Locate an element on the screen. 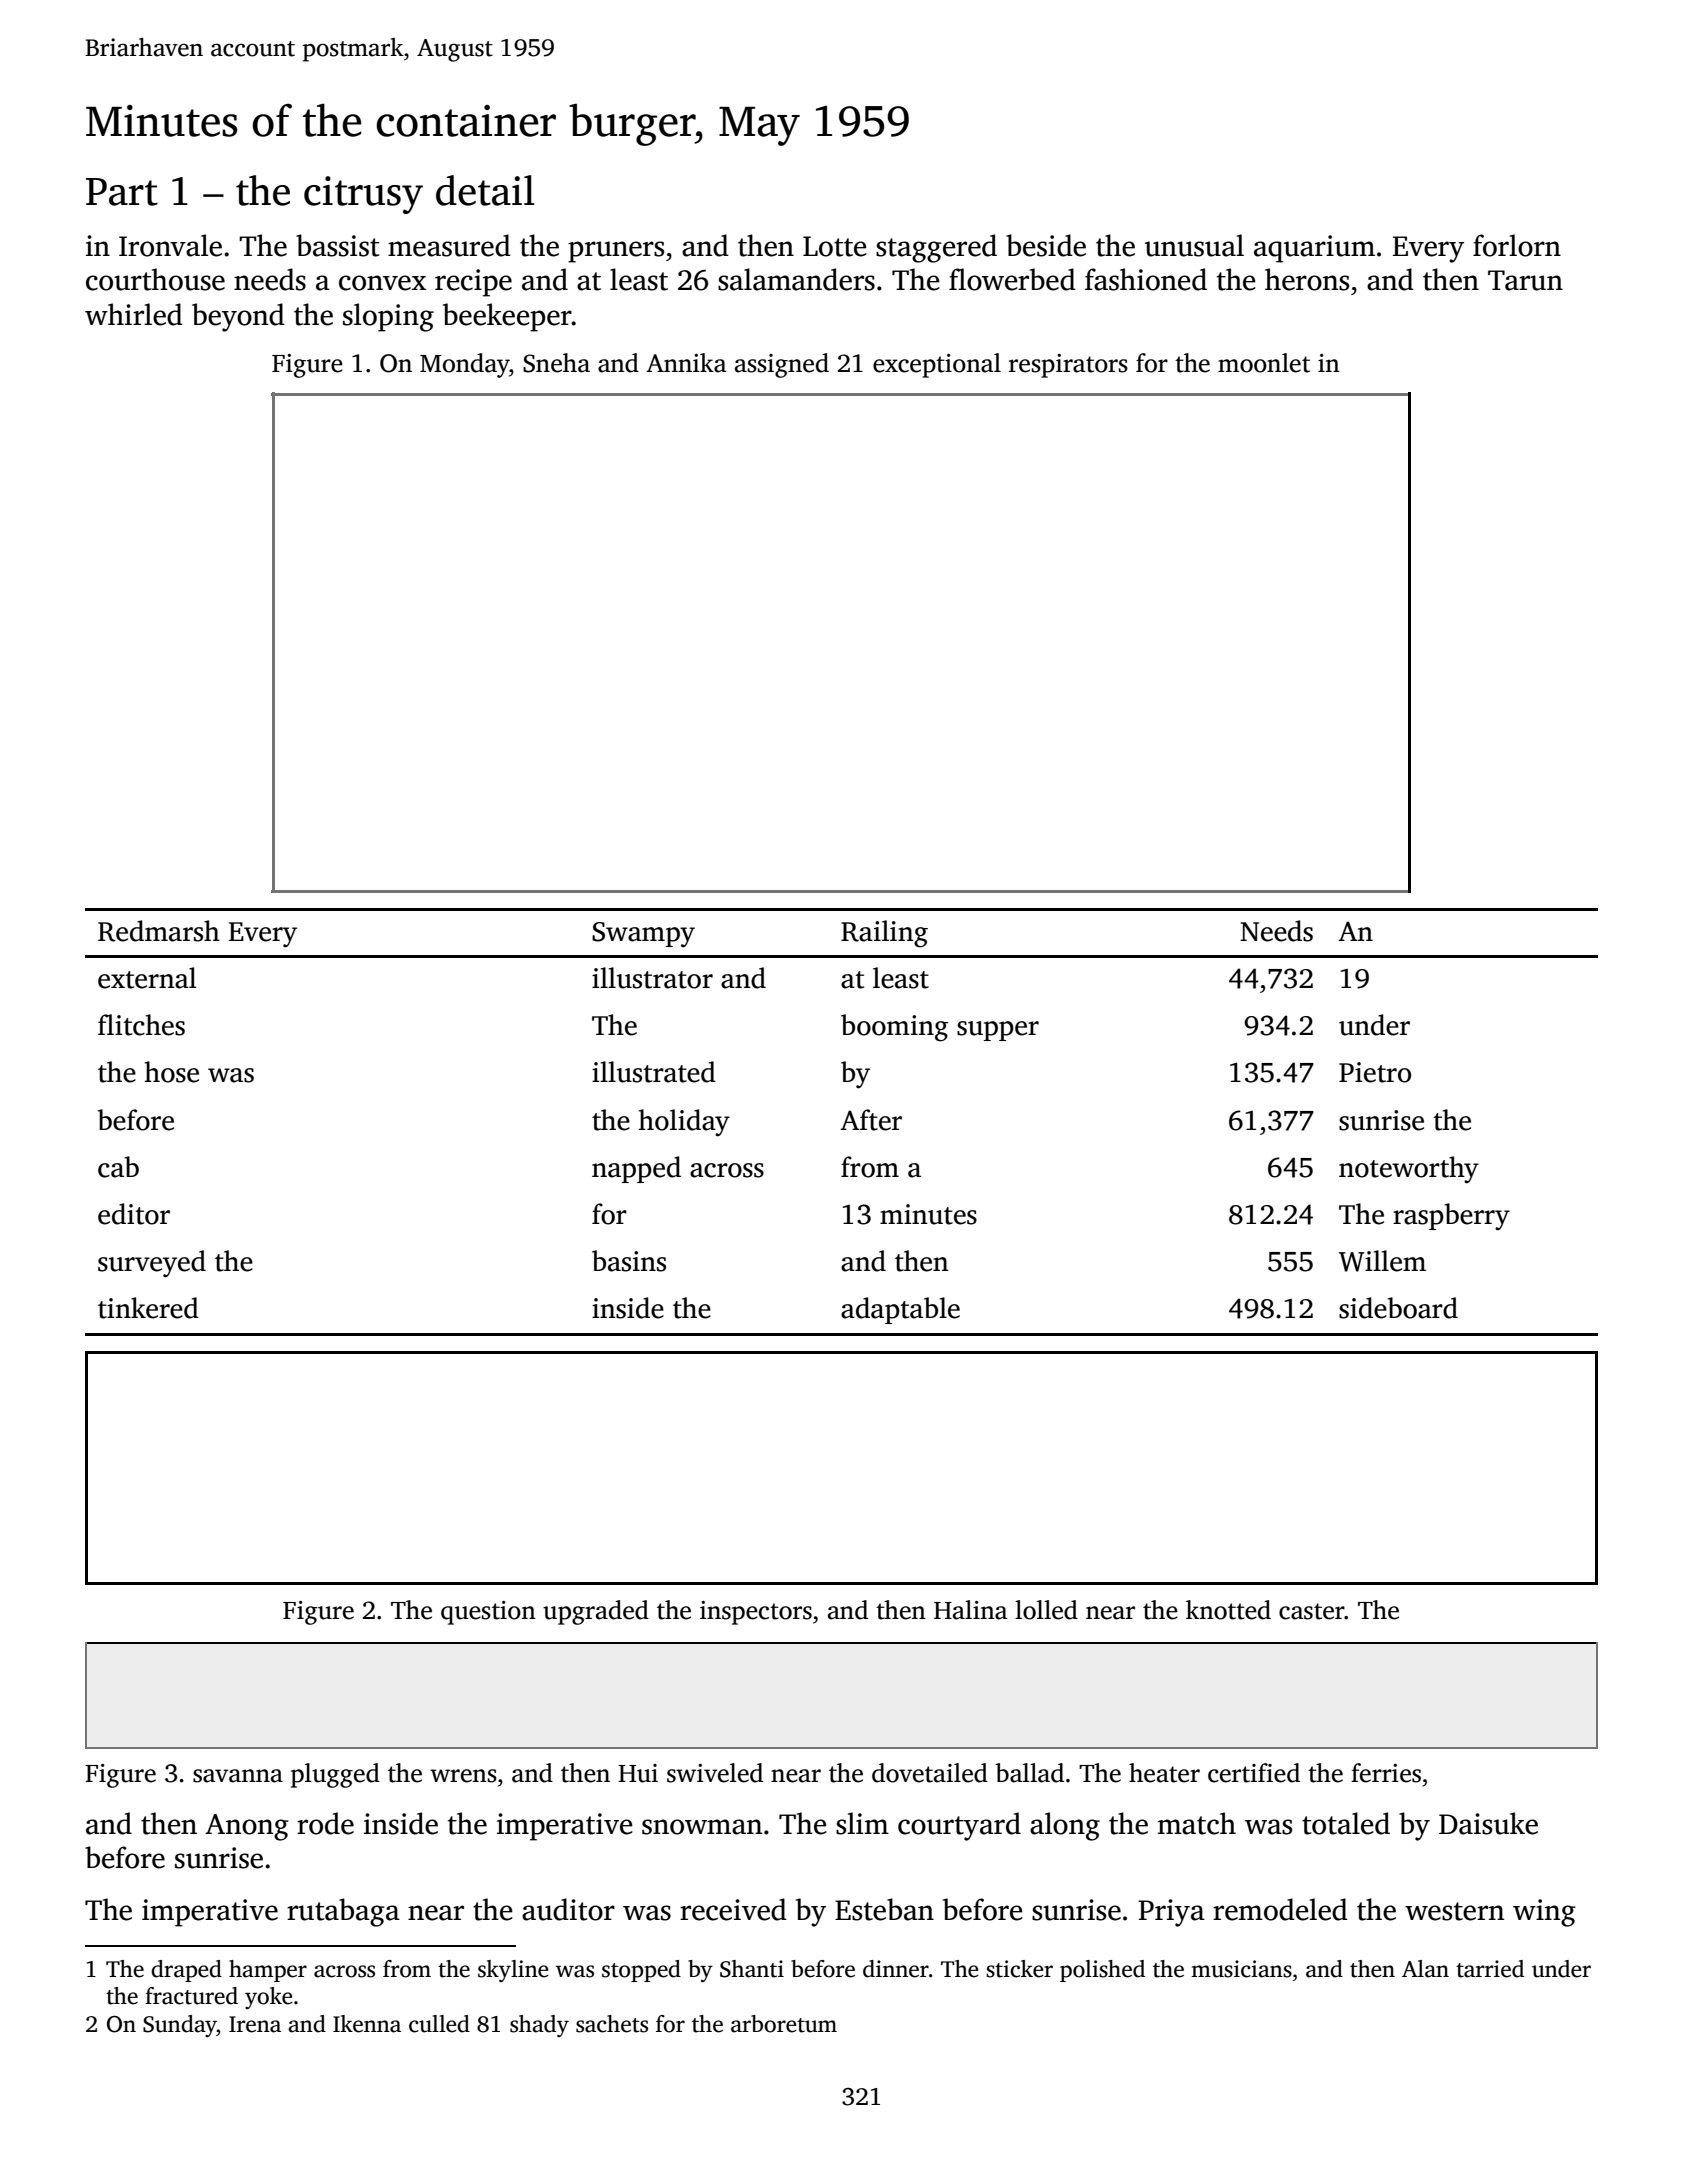  basins is located at coordinates (629, 1261).
